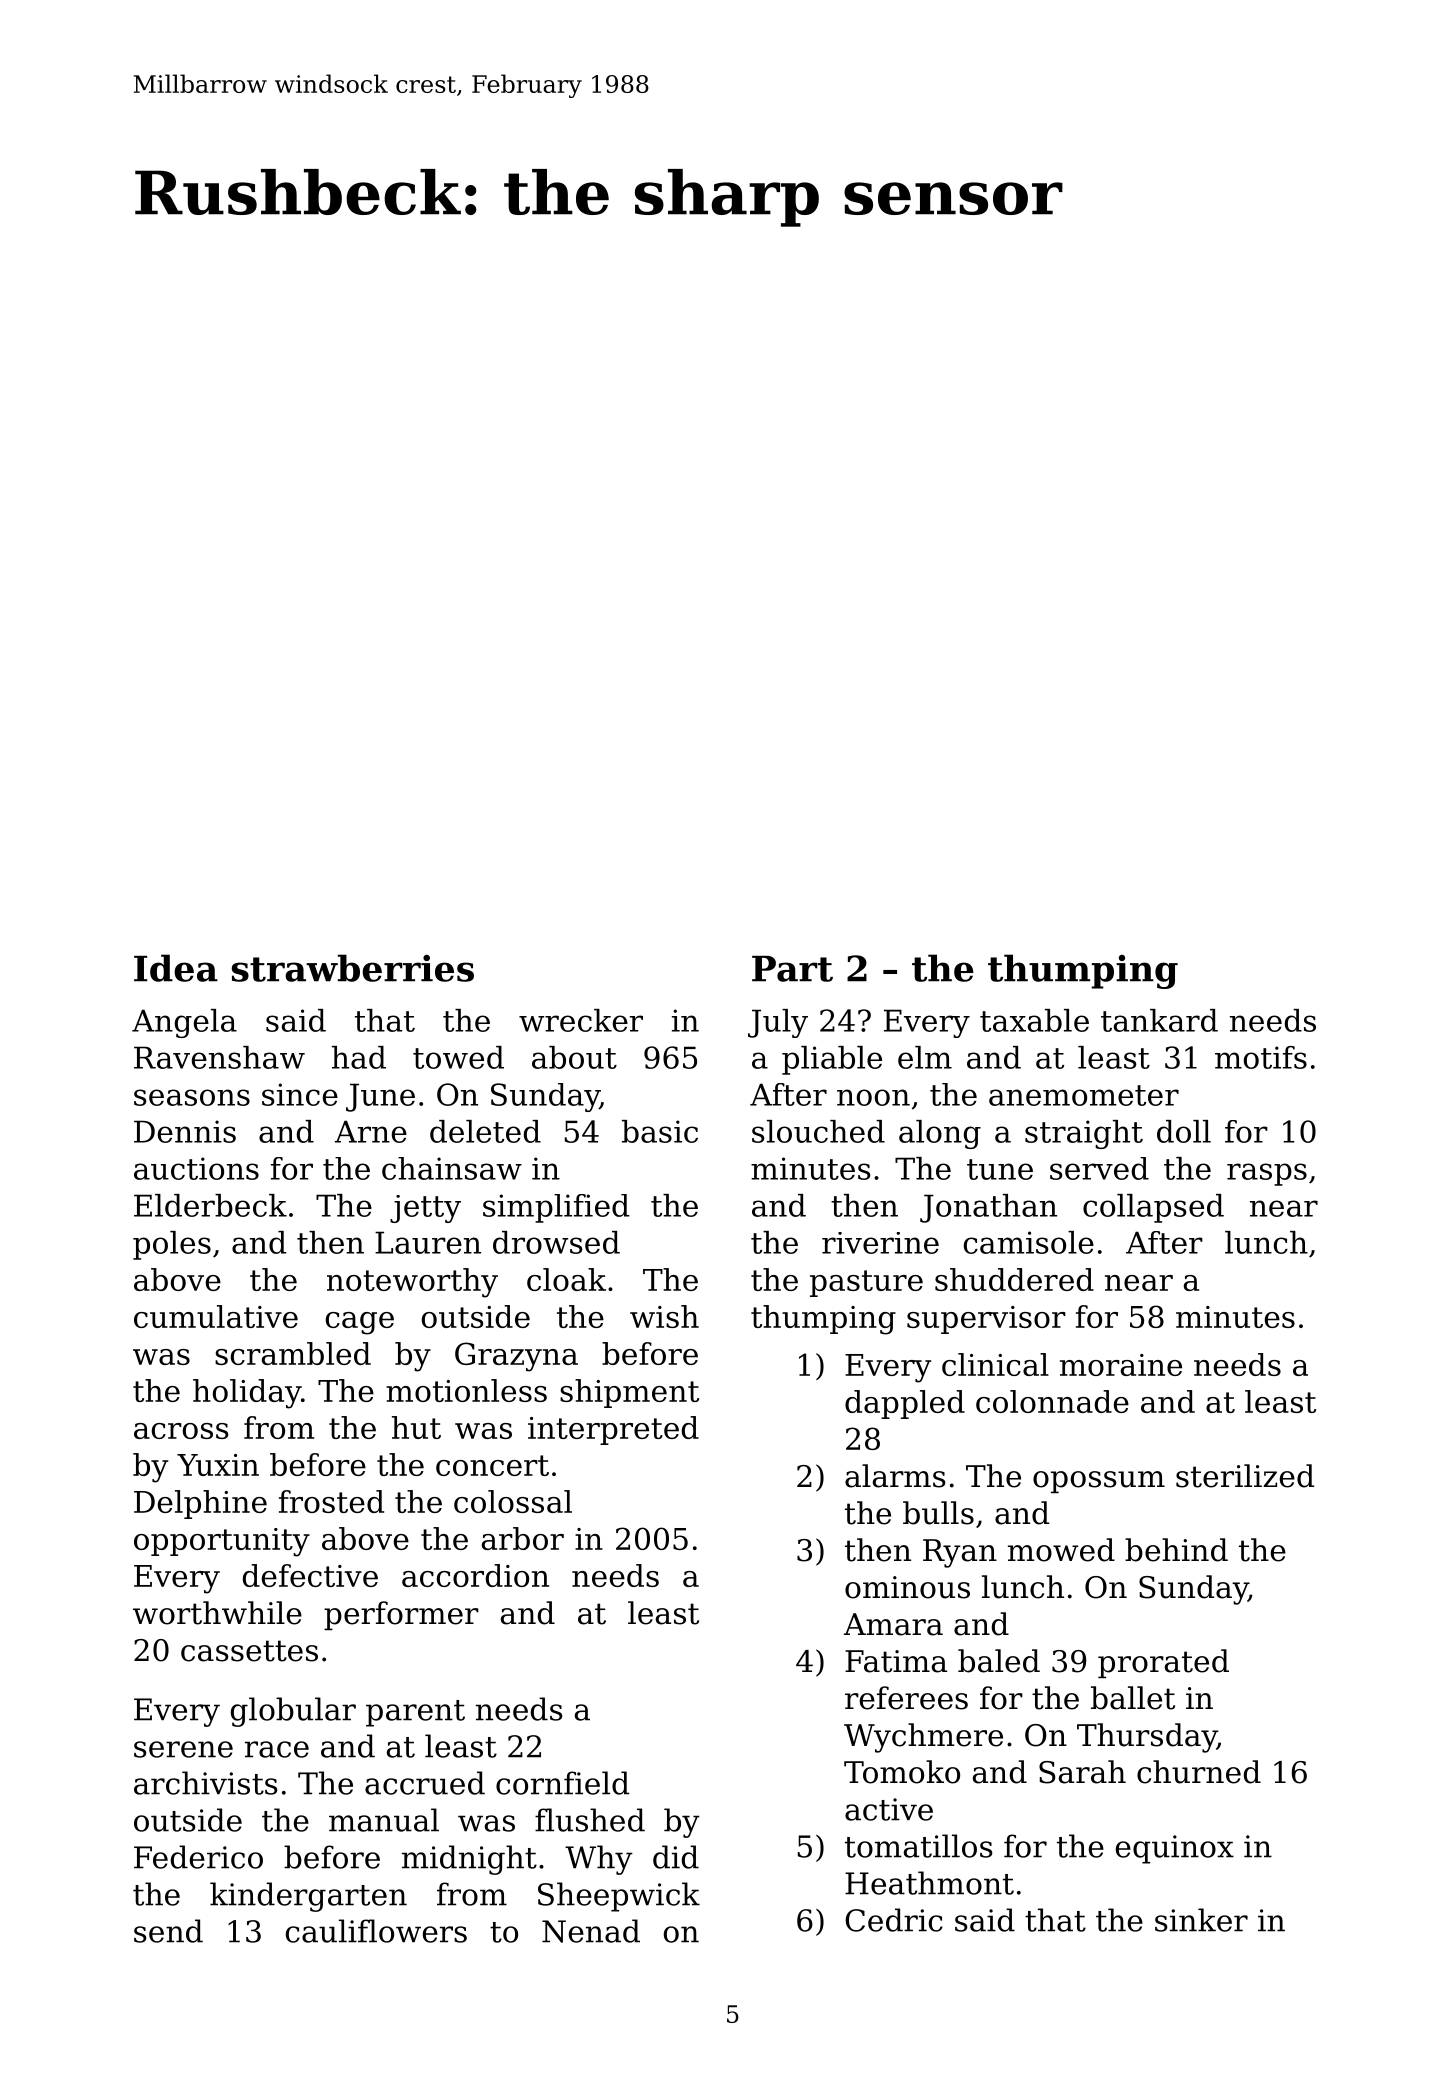 The width and height of the image is (1450, 2100). I want to click on taxable, so click(1034, 1020).
